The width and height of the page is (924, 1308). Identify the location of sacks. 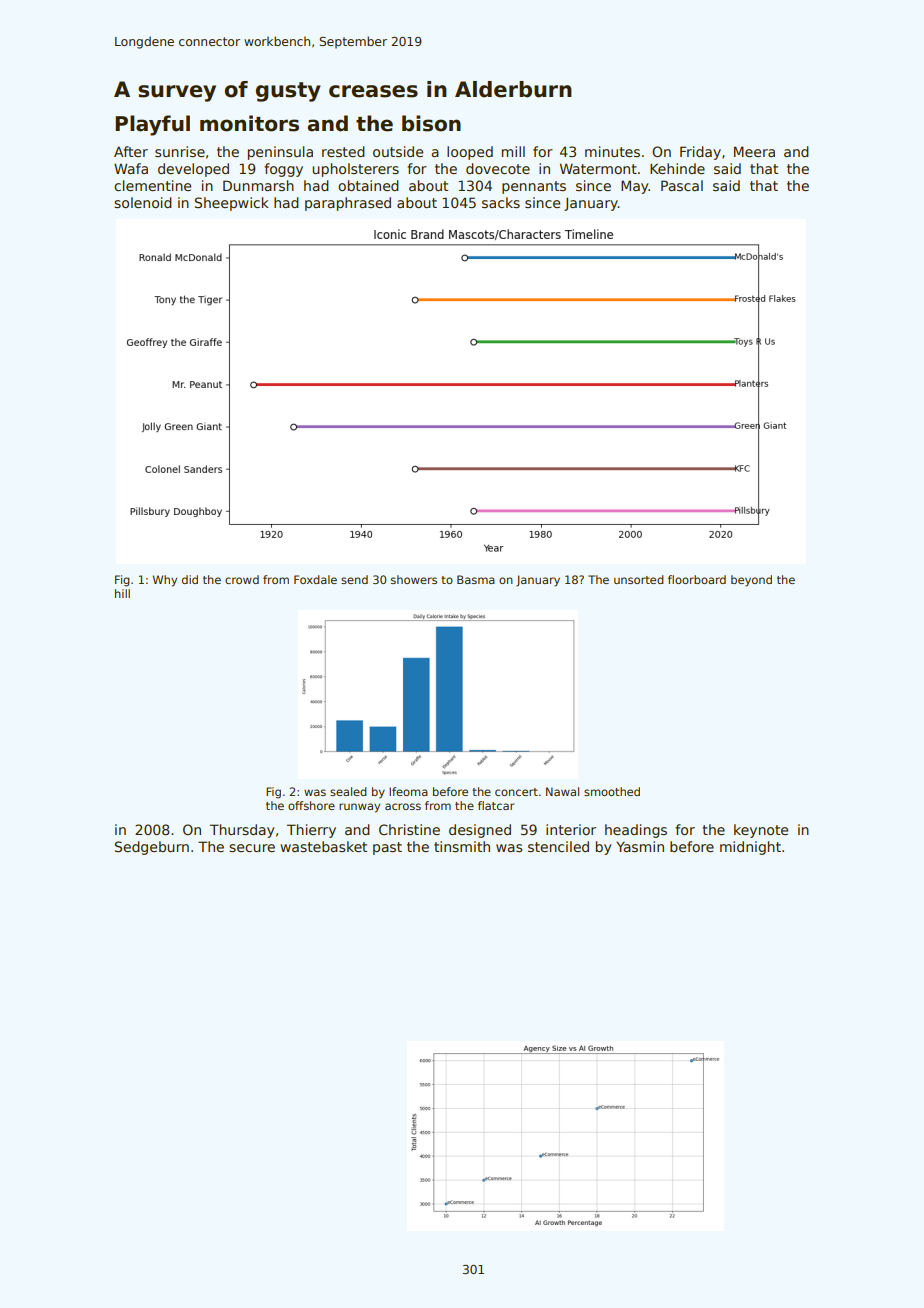
(501, 202).
